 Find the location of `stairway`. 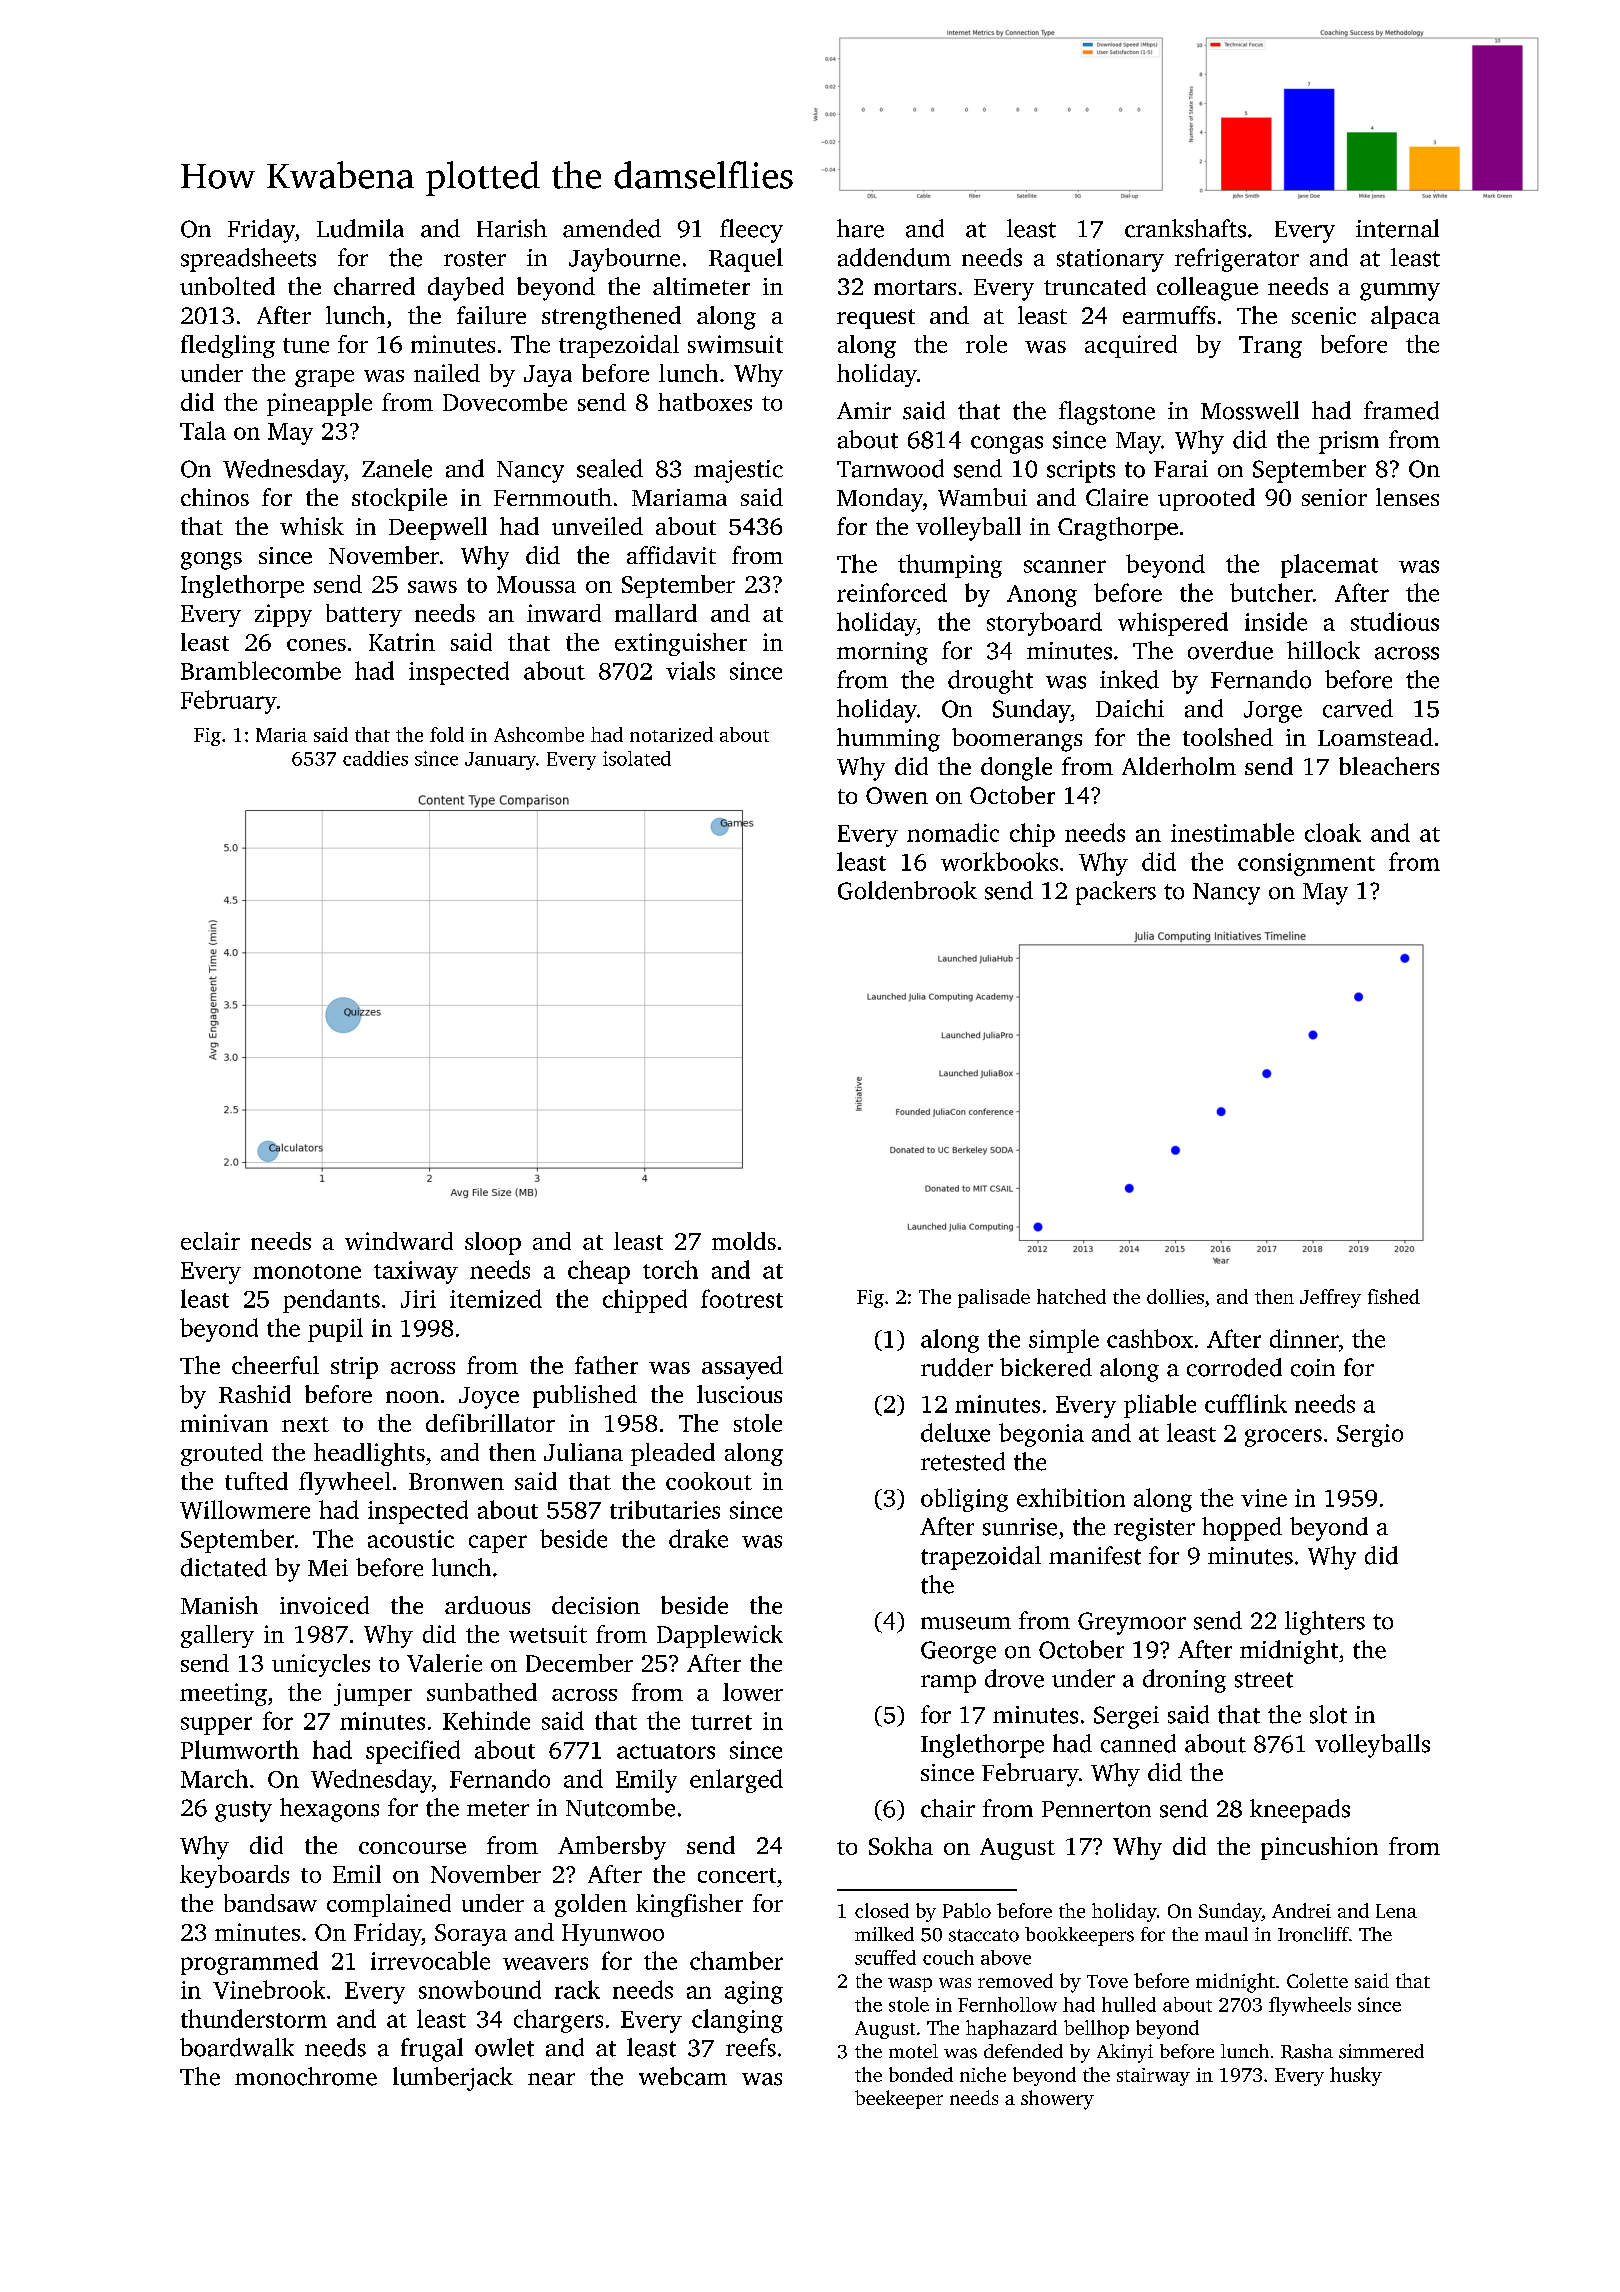

stairway is located at coordinates (1153, 2077).
